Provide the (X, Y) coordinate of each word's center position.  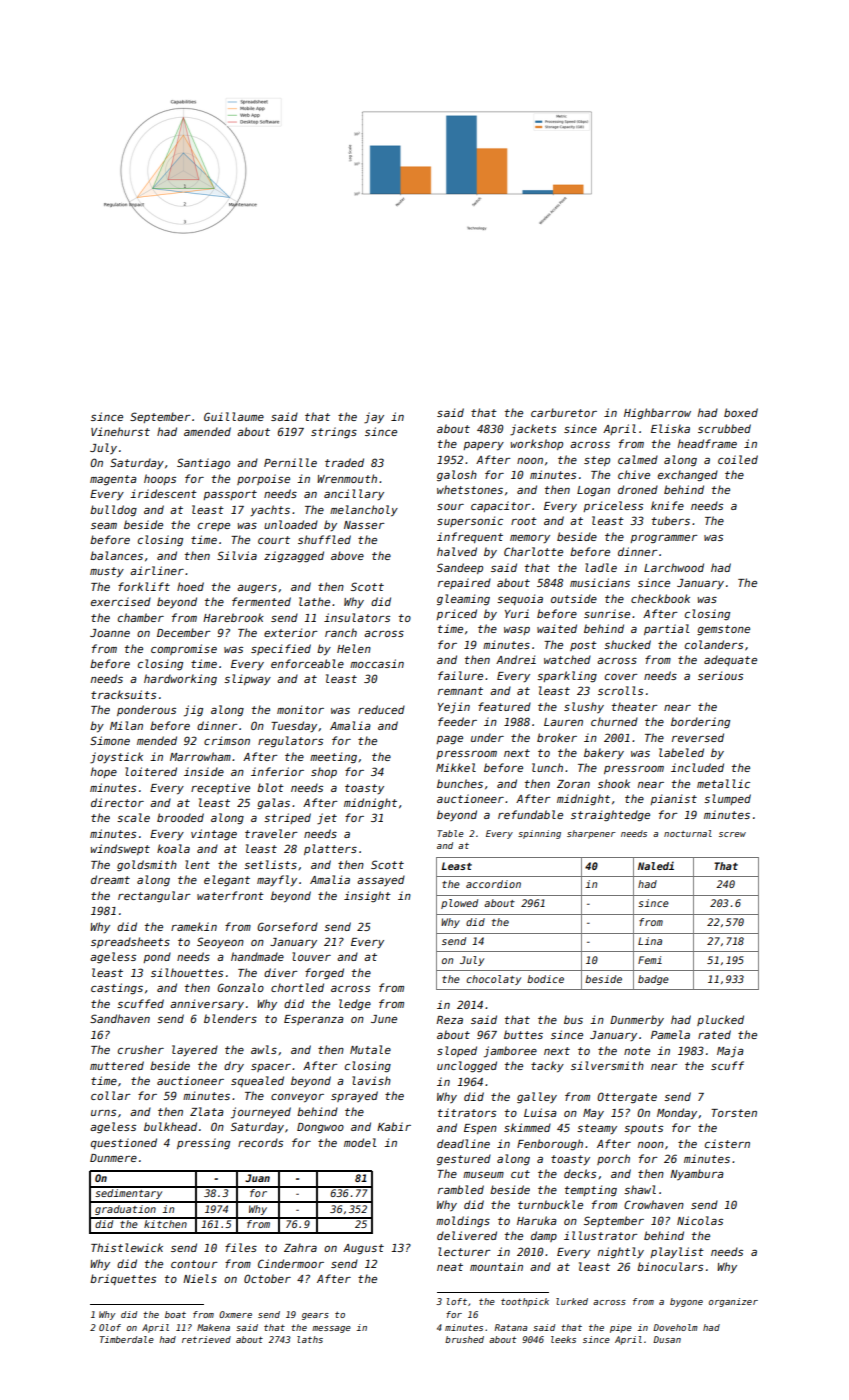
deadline (463, 1143)
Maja (730, 1052)
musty (107, 572)
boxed (741, 412)
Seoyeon (220, 942)
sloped (457, 1051)
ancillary (354, 494)
